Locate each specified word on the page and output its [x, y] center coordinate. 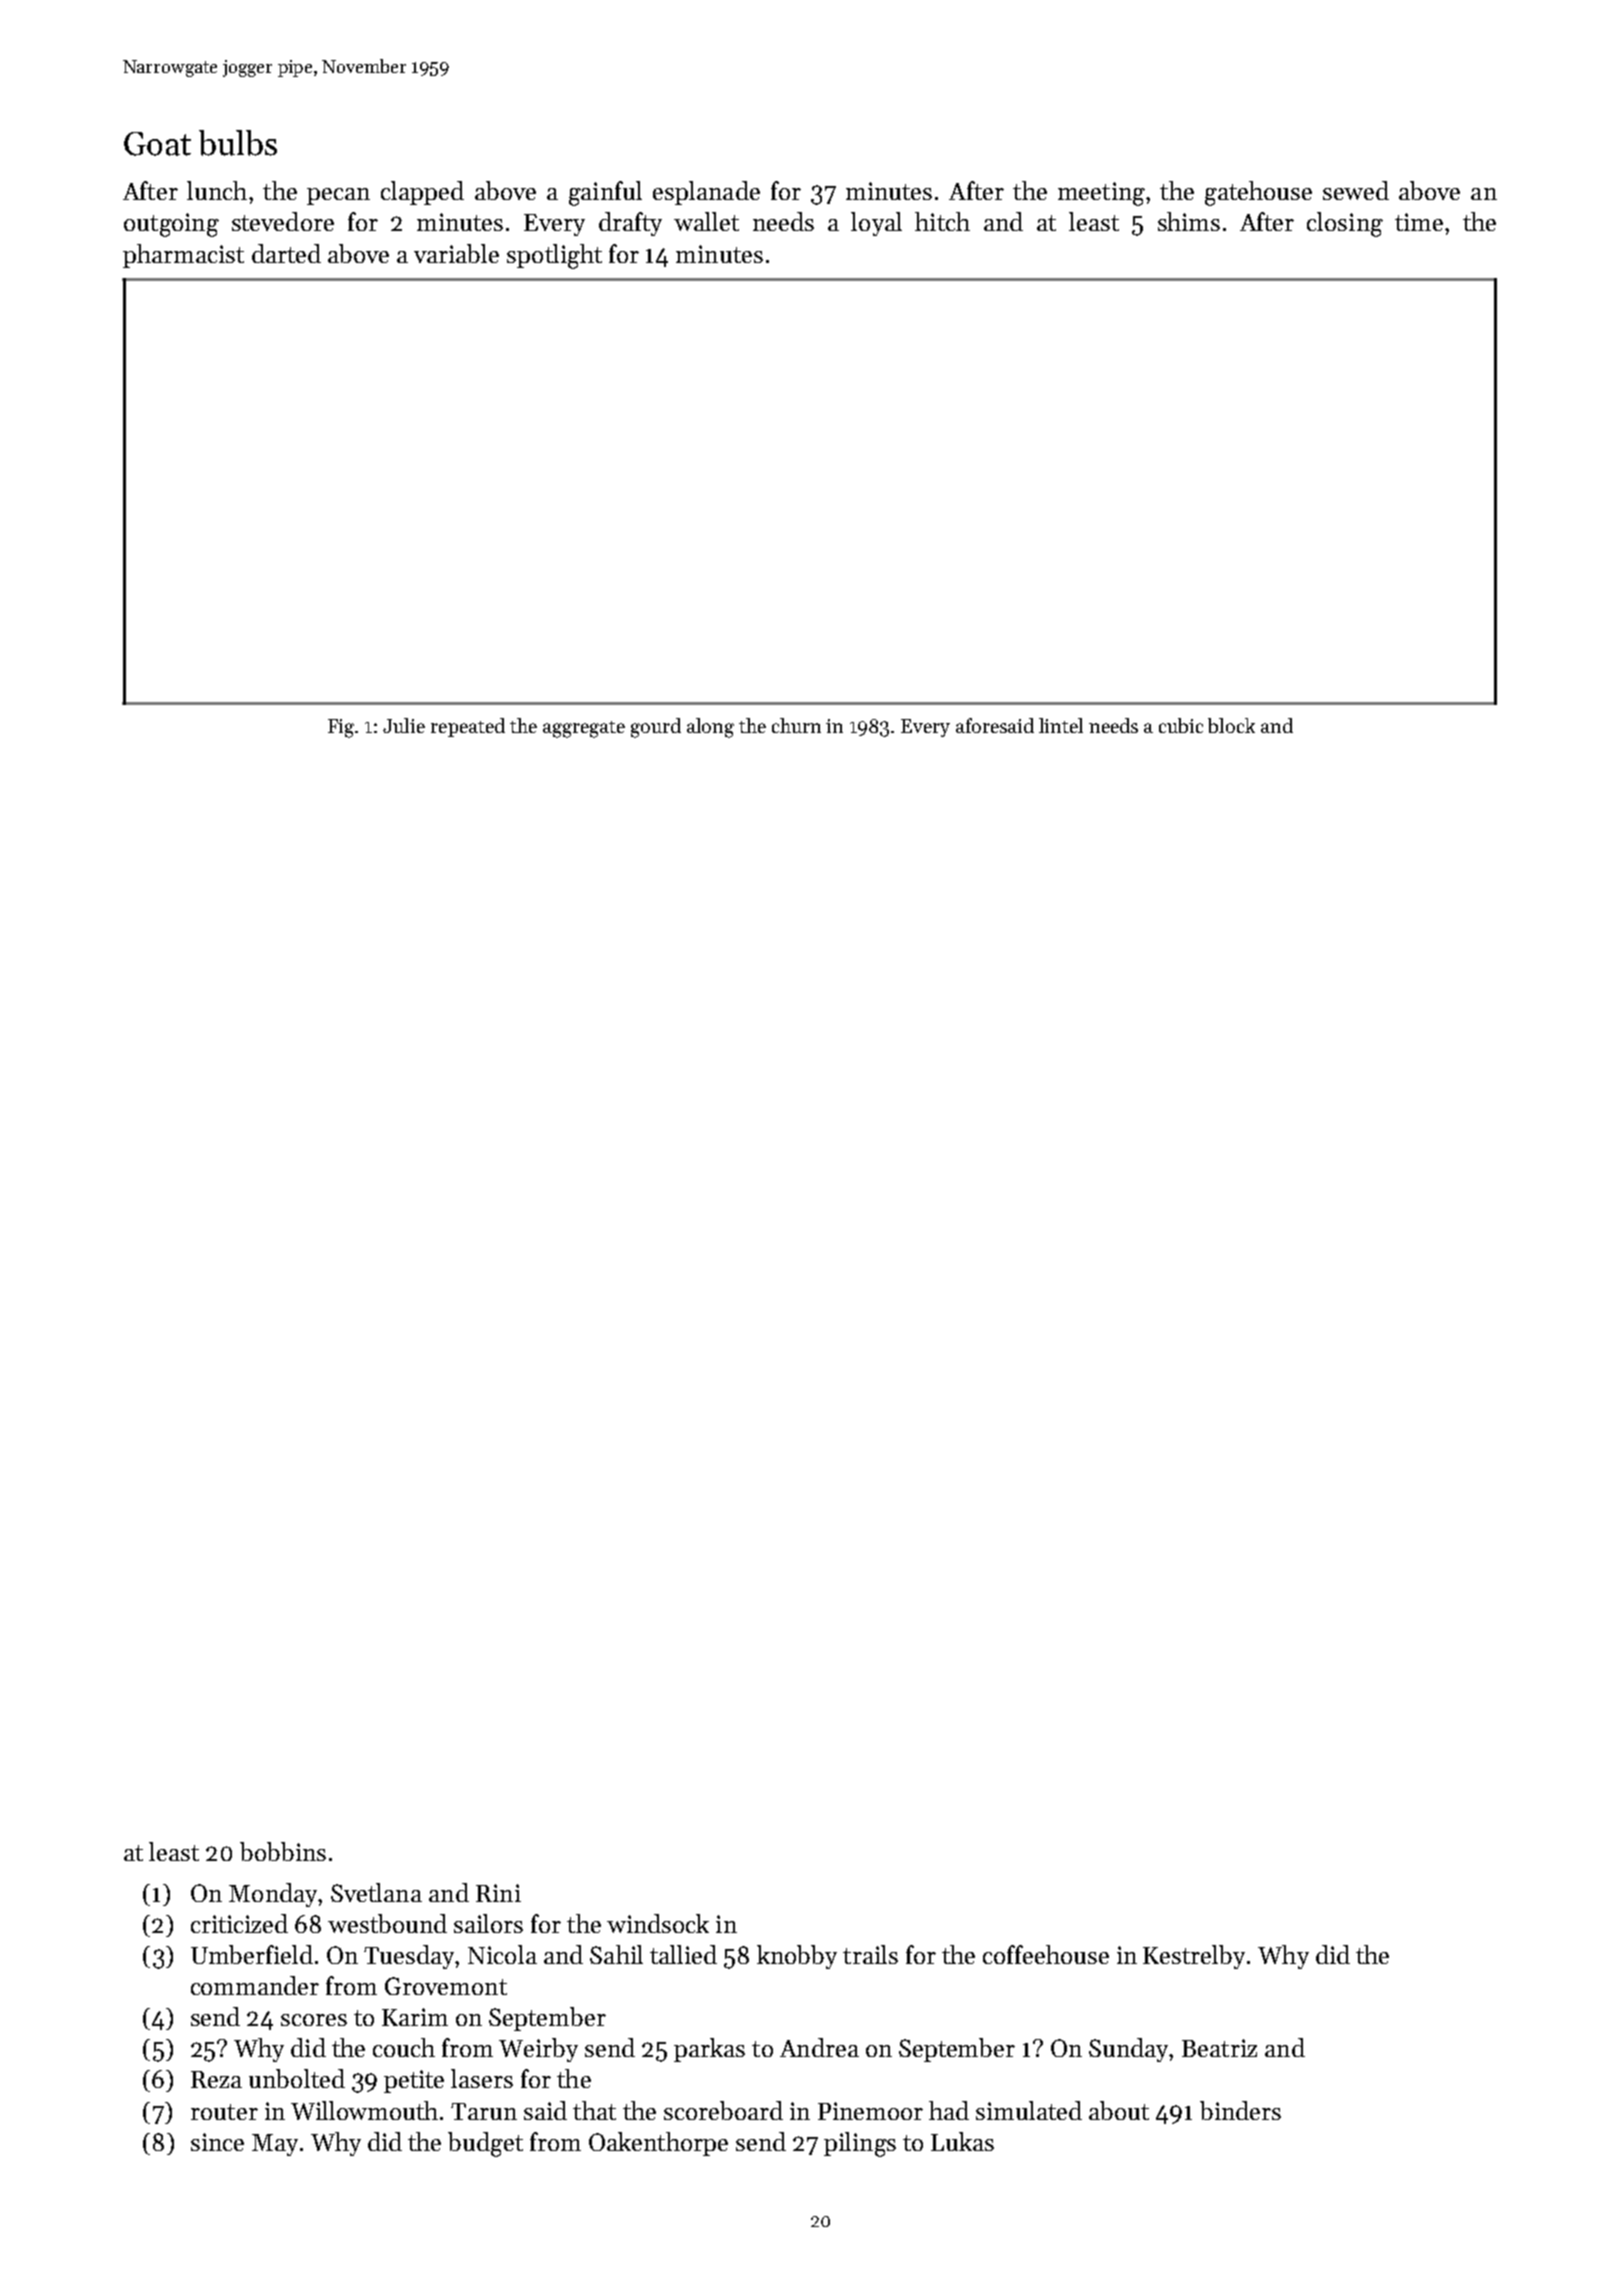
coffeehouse [1046, 1954]
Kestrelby [1194, 1957]
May [275, 2145]
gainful [605, 193]
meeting [1101, 194]
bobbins [283, 1851]
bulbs [238, 143]
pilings [860, 2144]
